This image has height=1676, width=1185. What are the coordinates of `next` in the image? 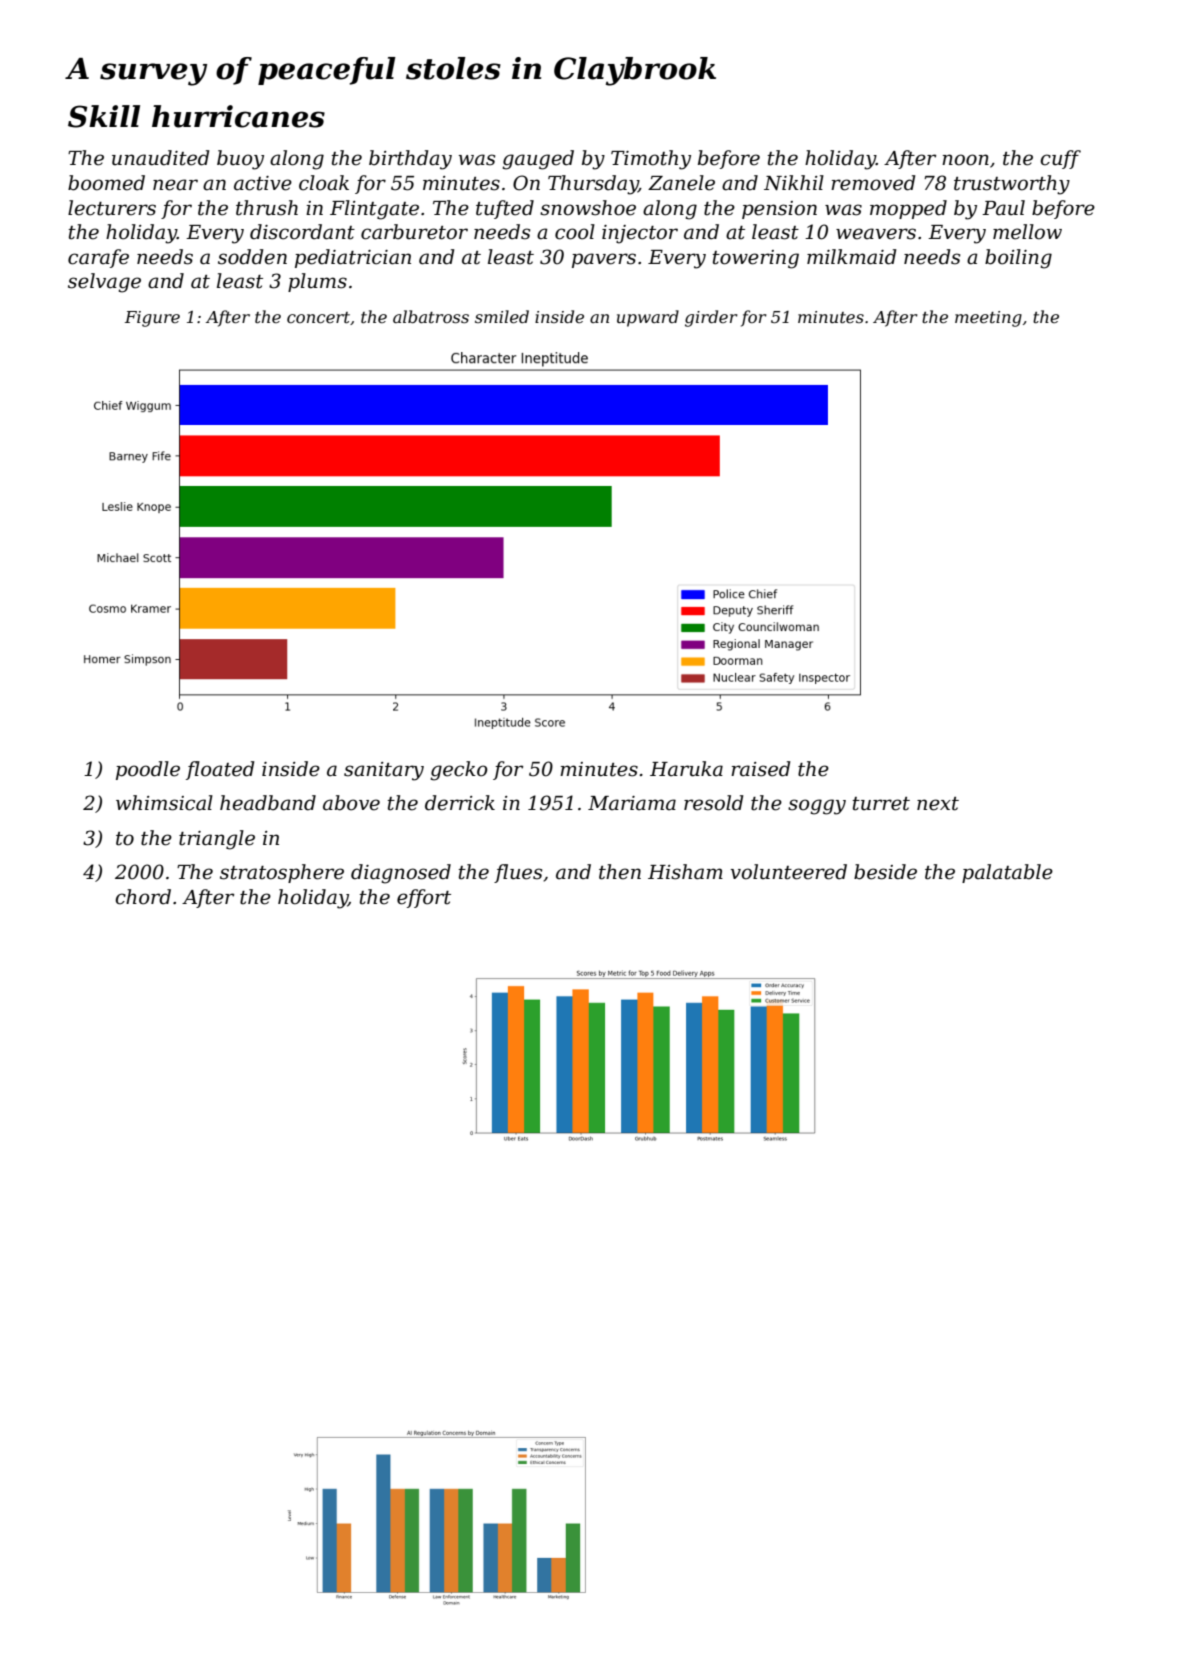 It's located at (938, 804).
